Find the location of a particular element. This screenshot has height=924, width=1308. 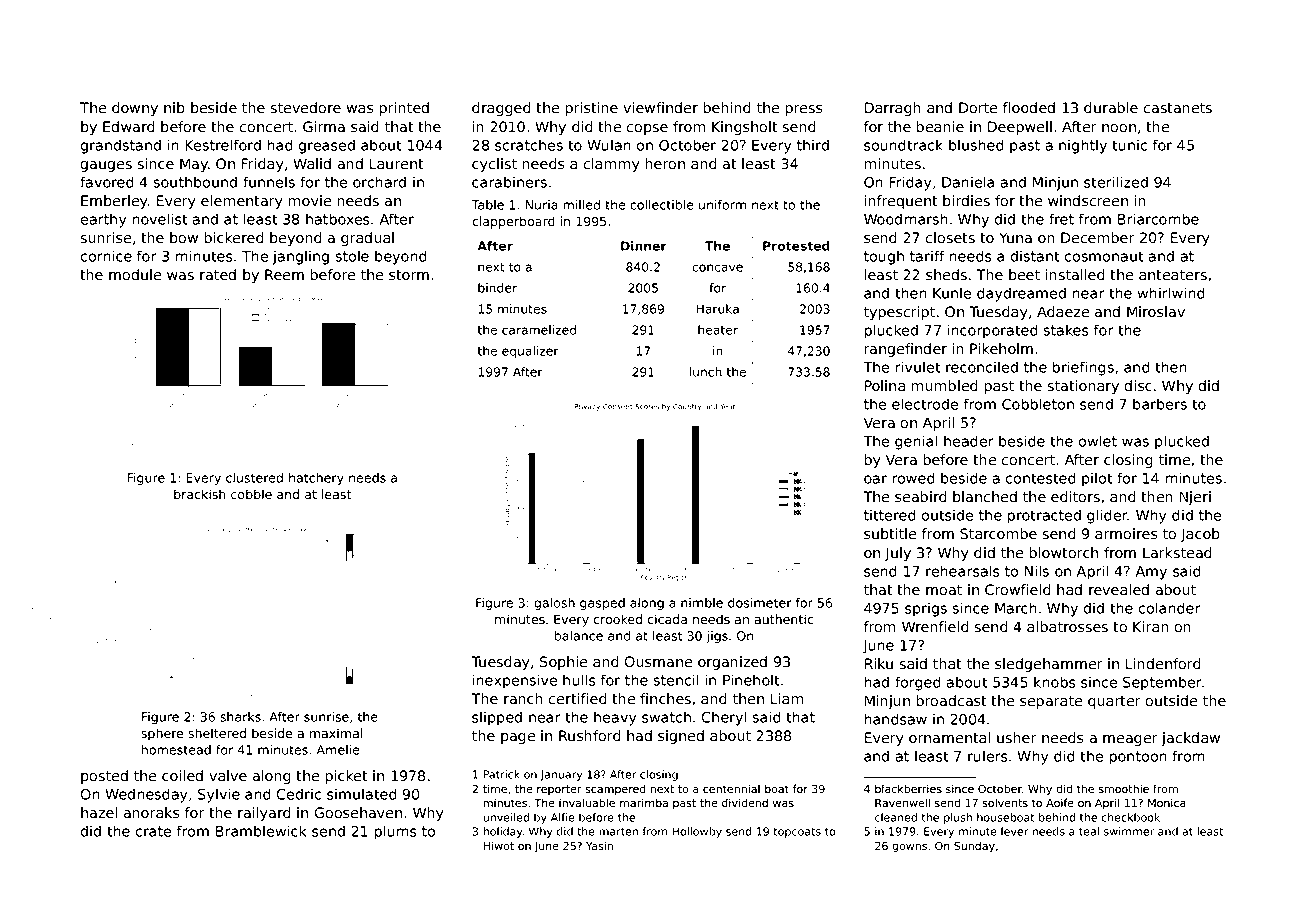

blushed is located at coordinates (976, 145).
